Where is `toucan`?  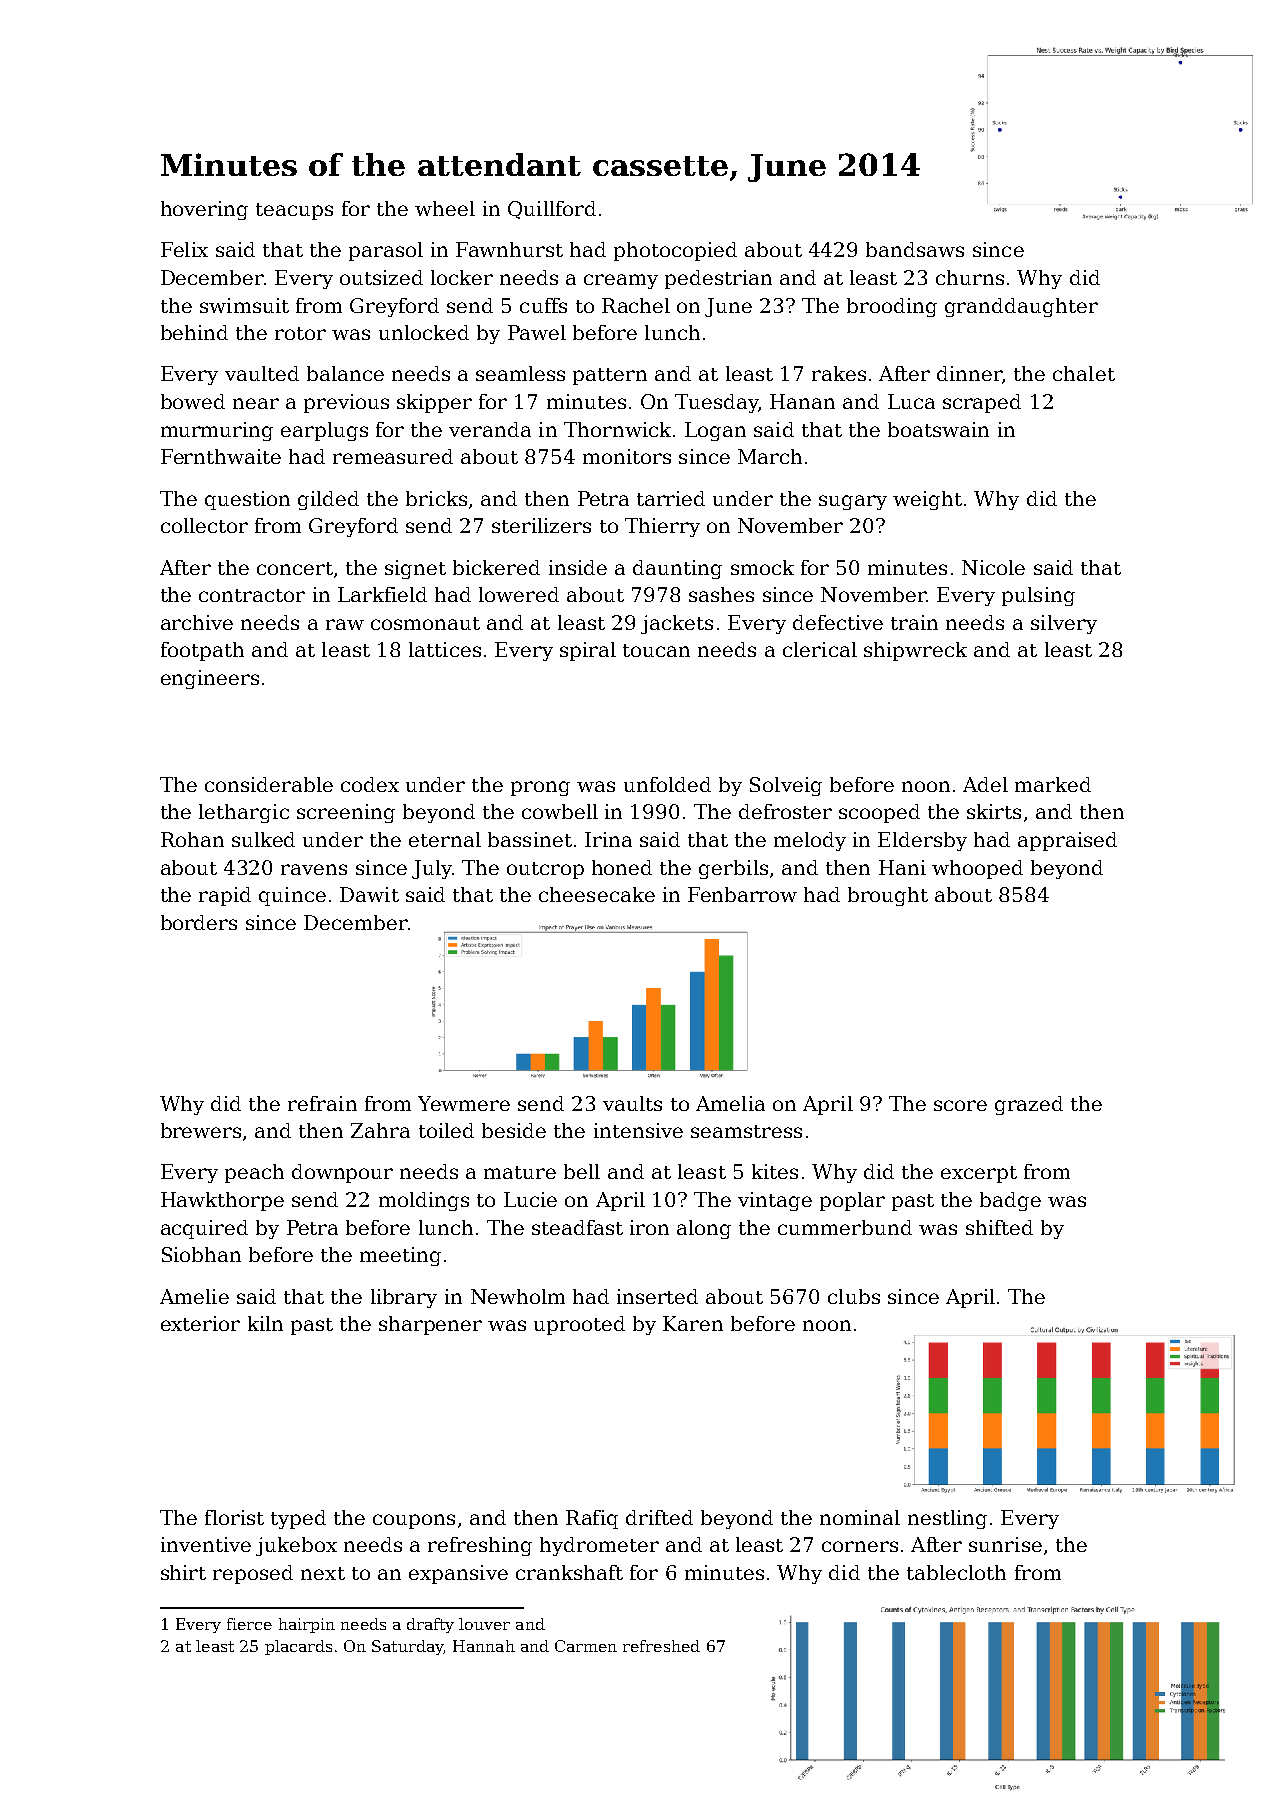
toucan is located at coordinates (656, 650).
